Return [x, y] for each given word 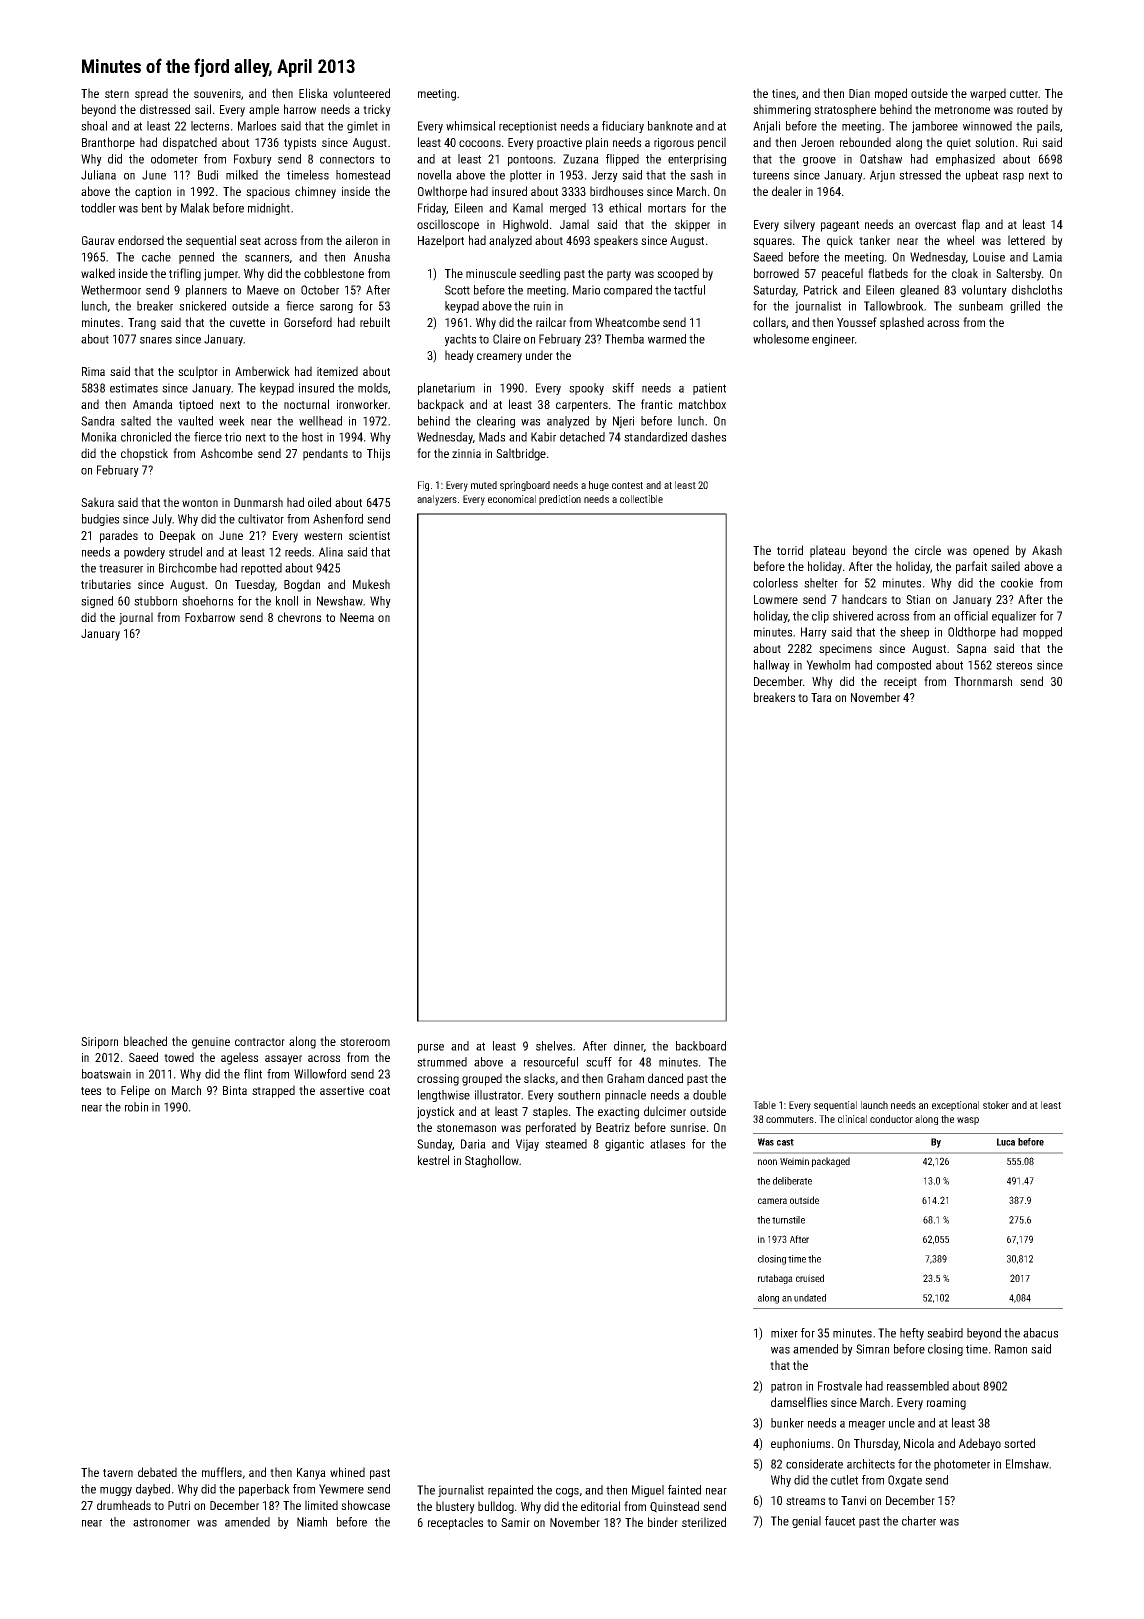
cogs [567, 1492]
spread [151, 94]
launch [874, 1105]
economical [512, 499]
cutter [1024, 94]
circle [928, 550]
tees [91, 1091]
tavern [118, 1473]
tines [784, 93]
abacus [1040, 1333]
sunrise [688, 1127]
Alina [331, 552]
